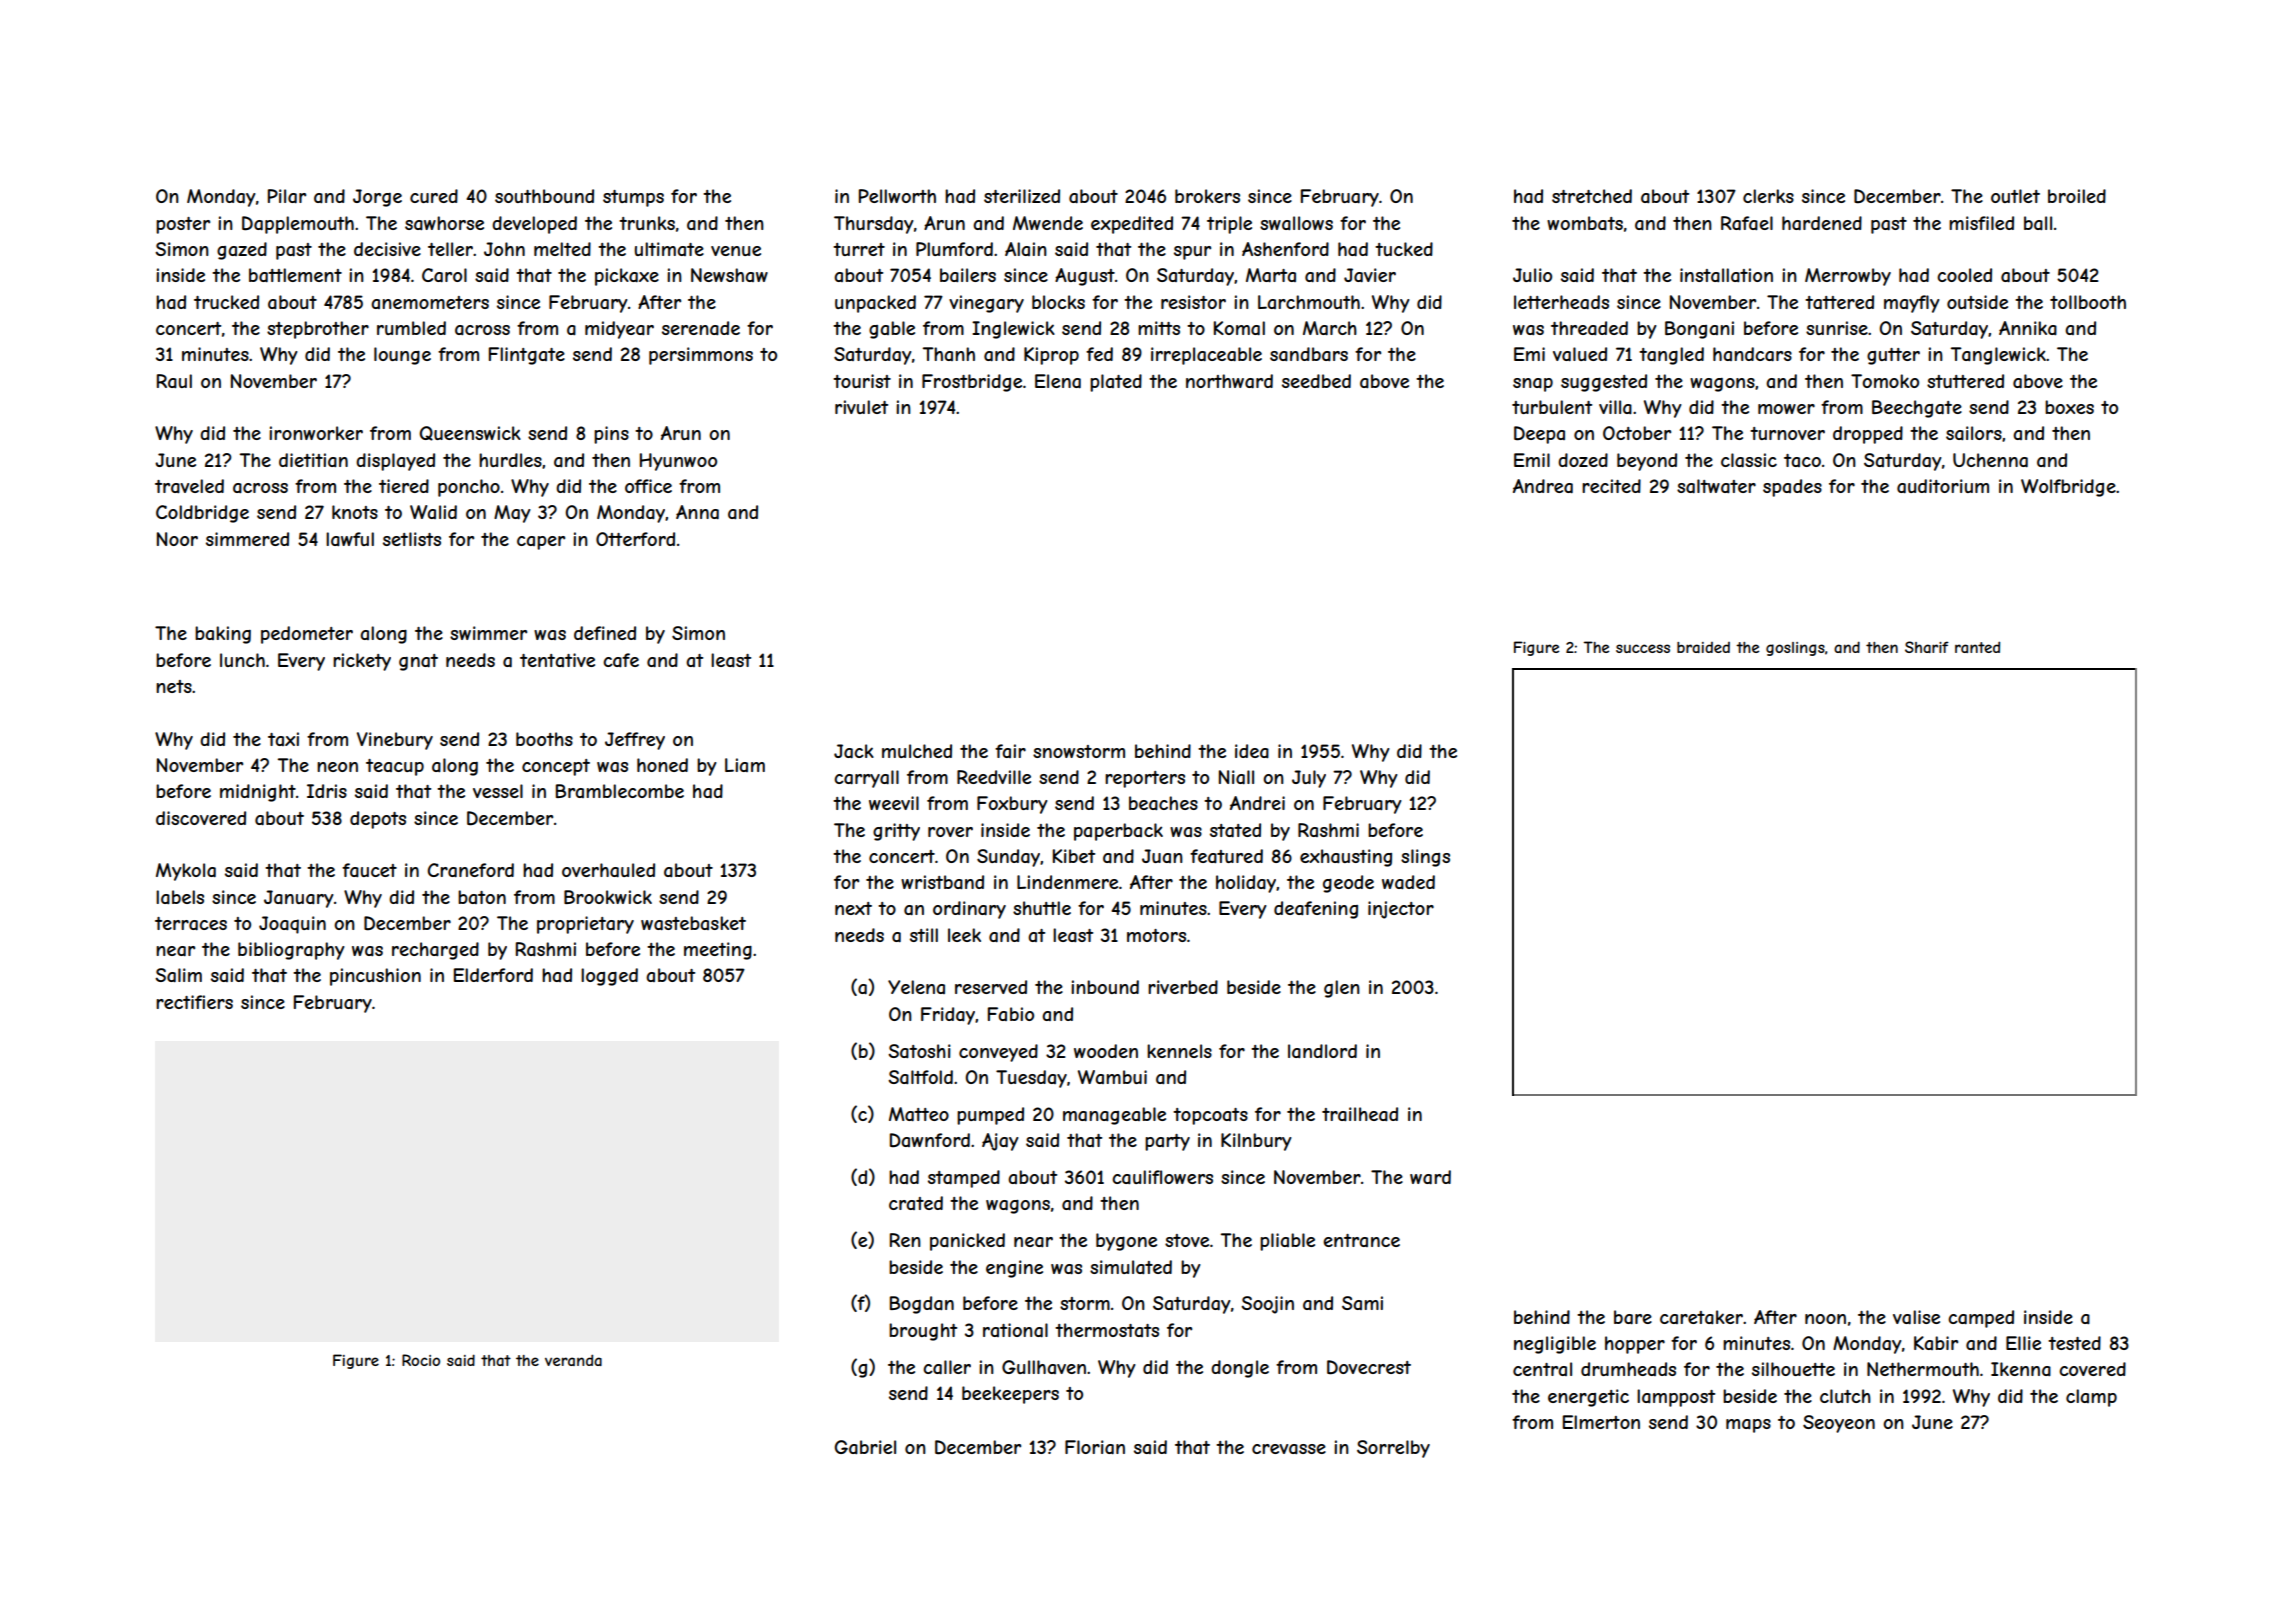  Describe the element at coordinates (1643, 648) in the screenshot. I see `success` at that location.
